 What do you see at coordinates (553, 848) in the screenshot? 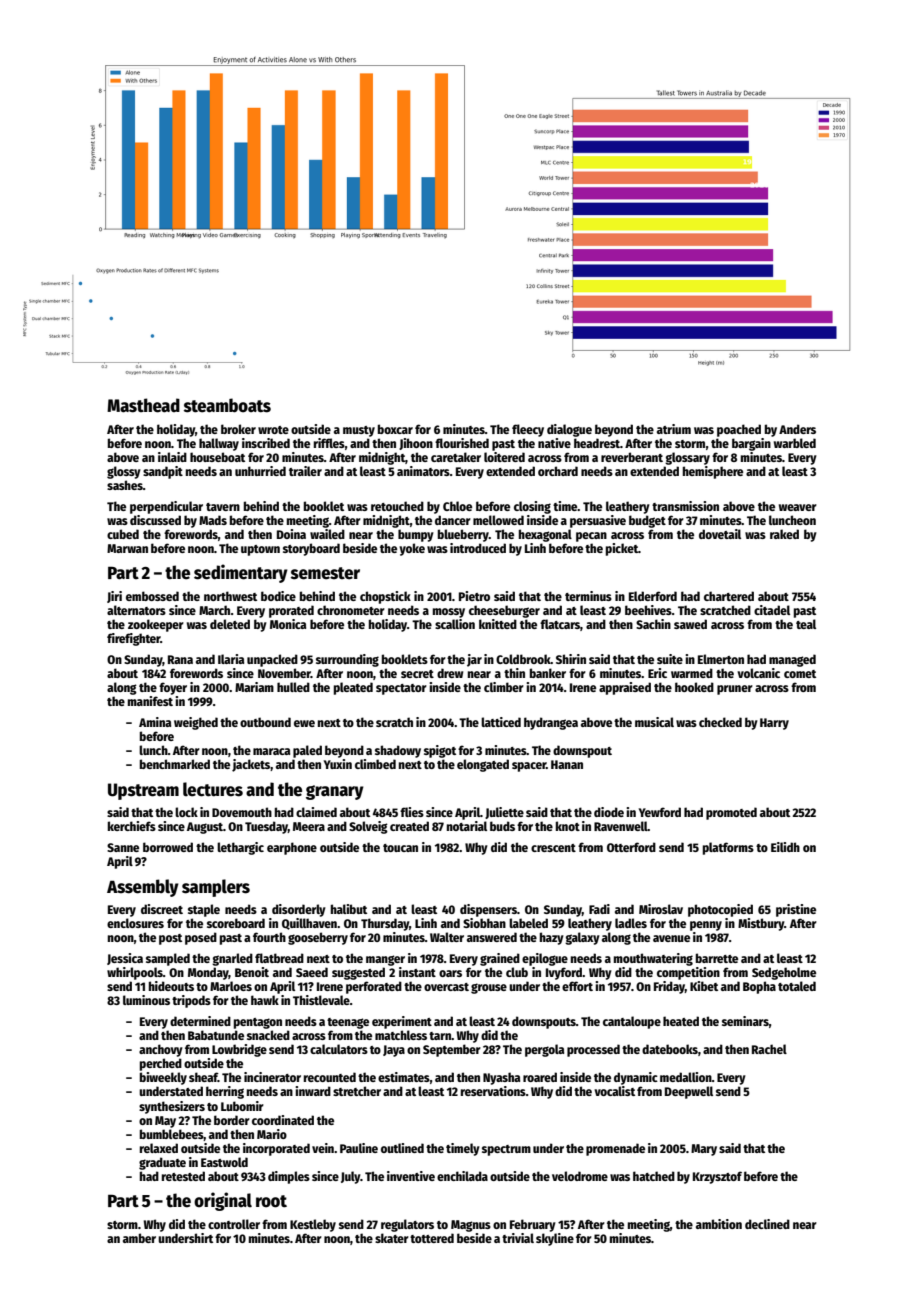
I see `crescent` at bounding box center [553, 848].
